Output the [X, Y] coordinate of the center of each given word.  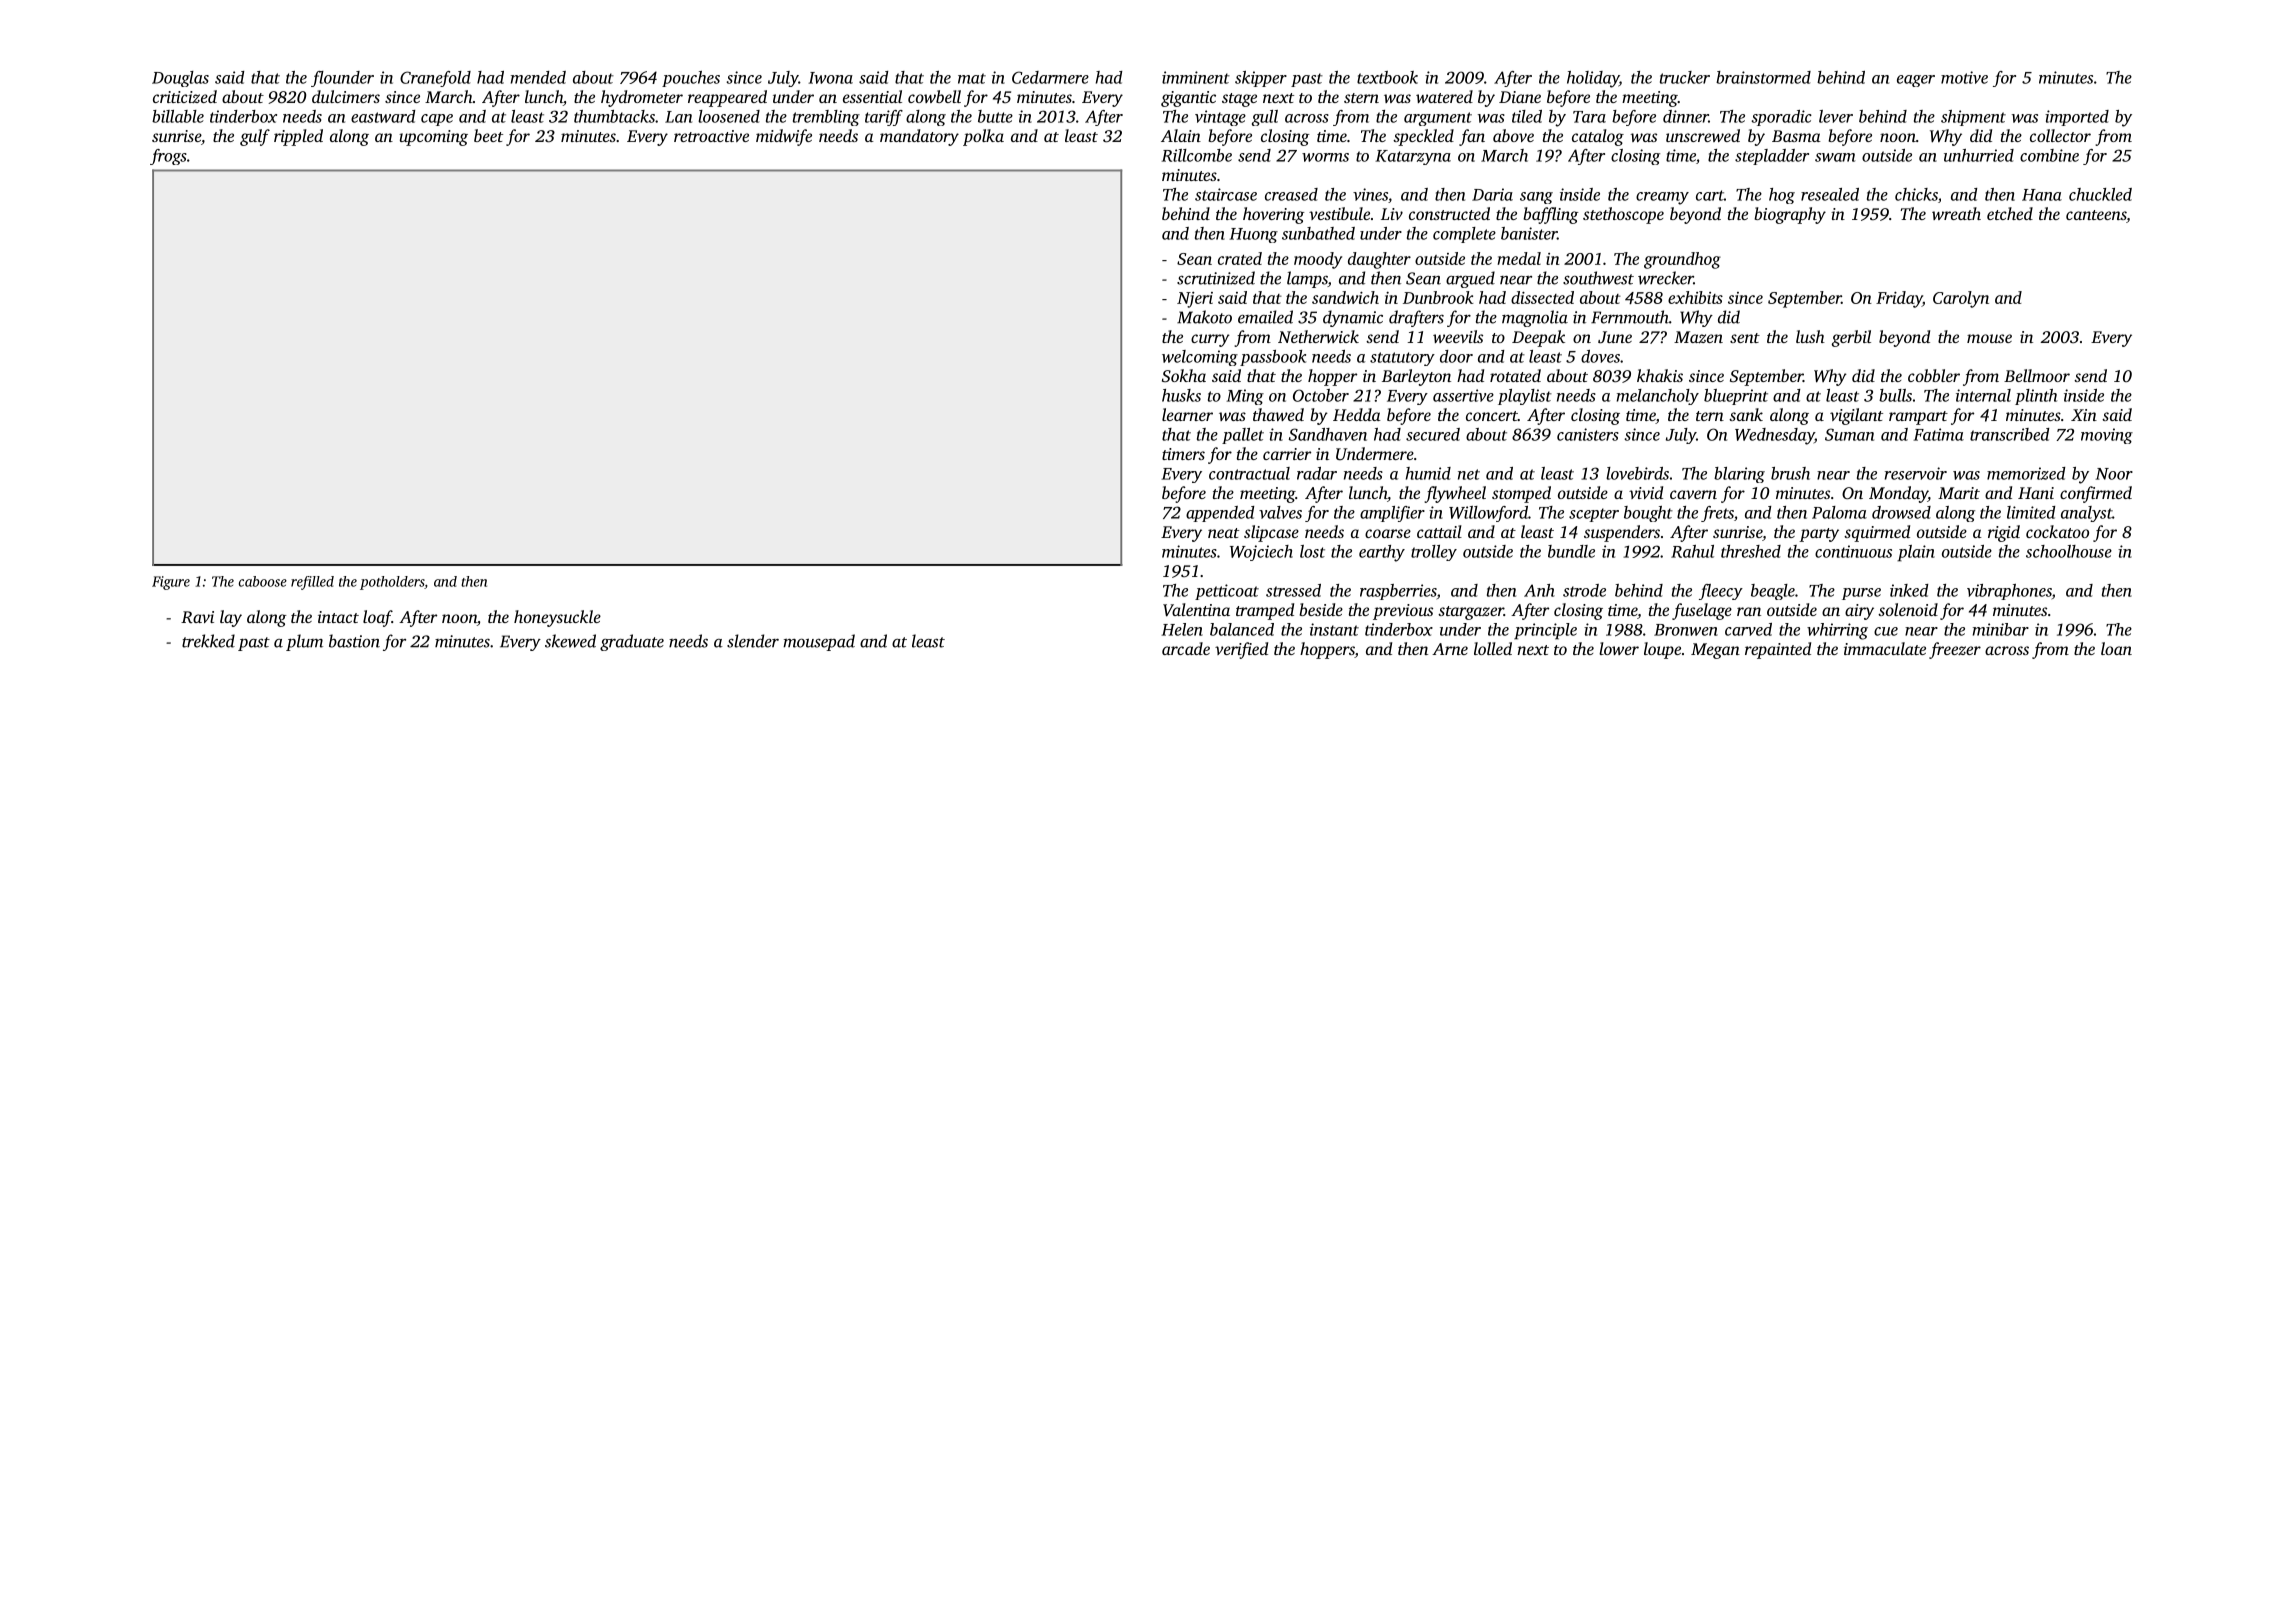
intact [338, 617]
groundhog [1682, 260]
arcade [1186, 648]
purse [1861, 594]
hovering [1274, 215]
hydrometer [642, 98]
